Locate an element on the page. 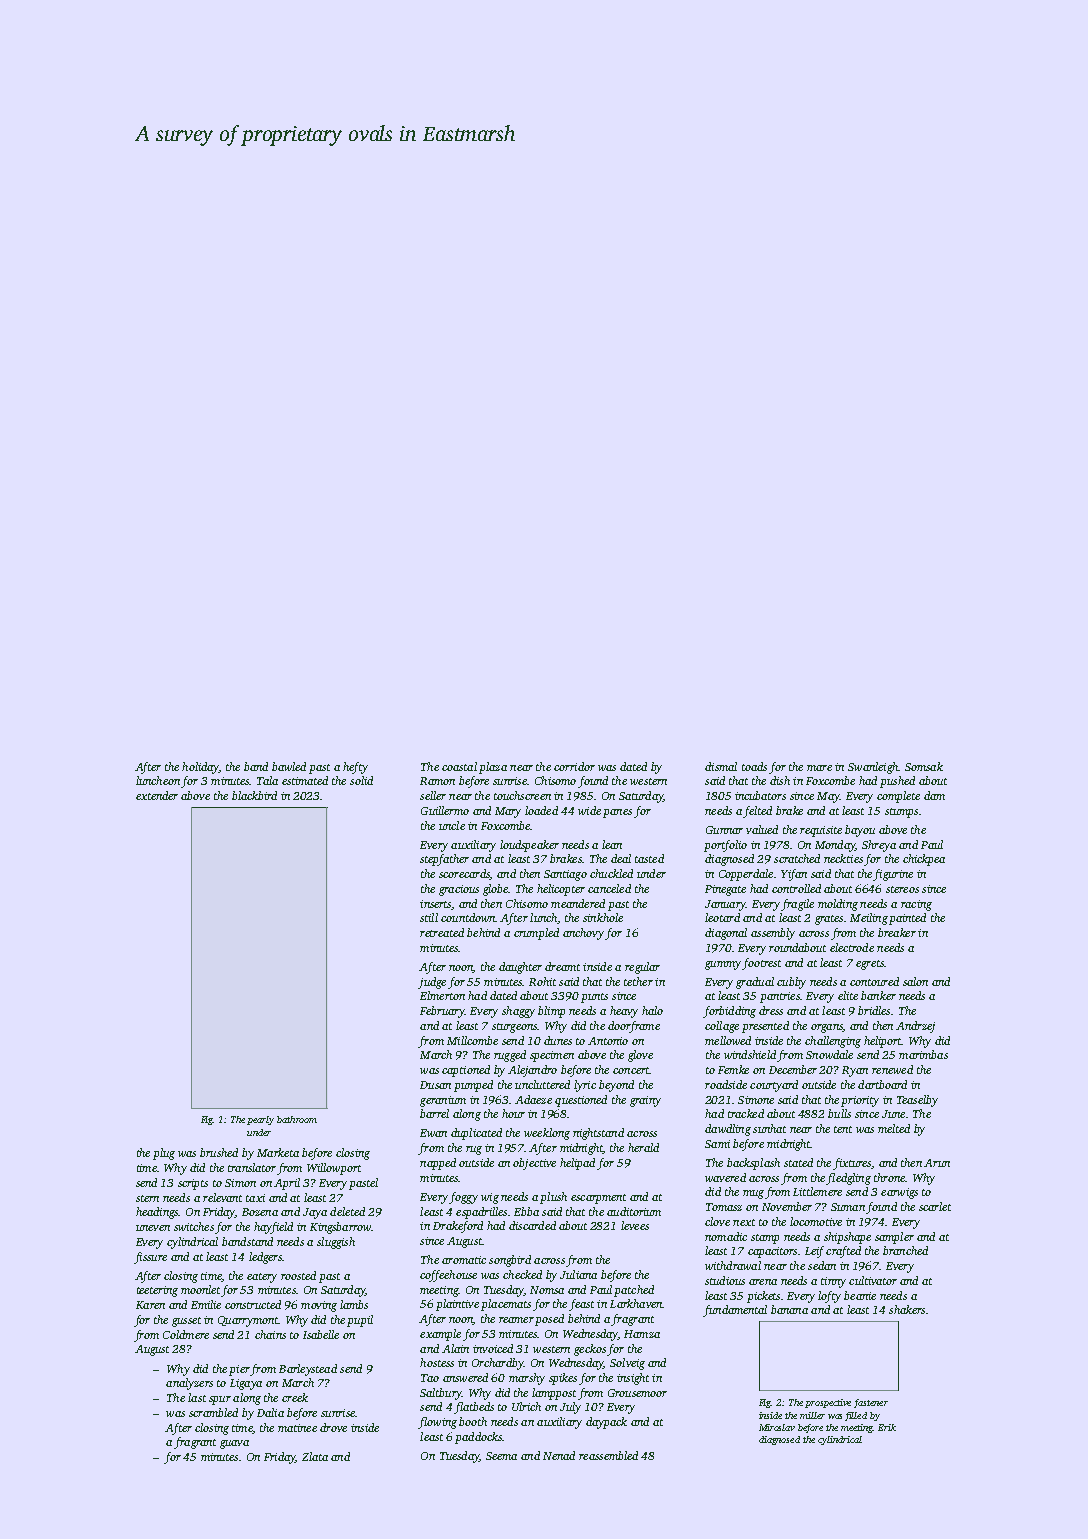 Image resolution: width=1088 pixels, height=1539 pixels. loudspeaker is located at coordinates (529, 846).
